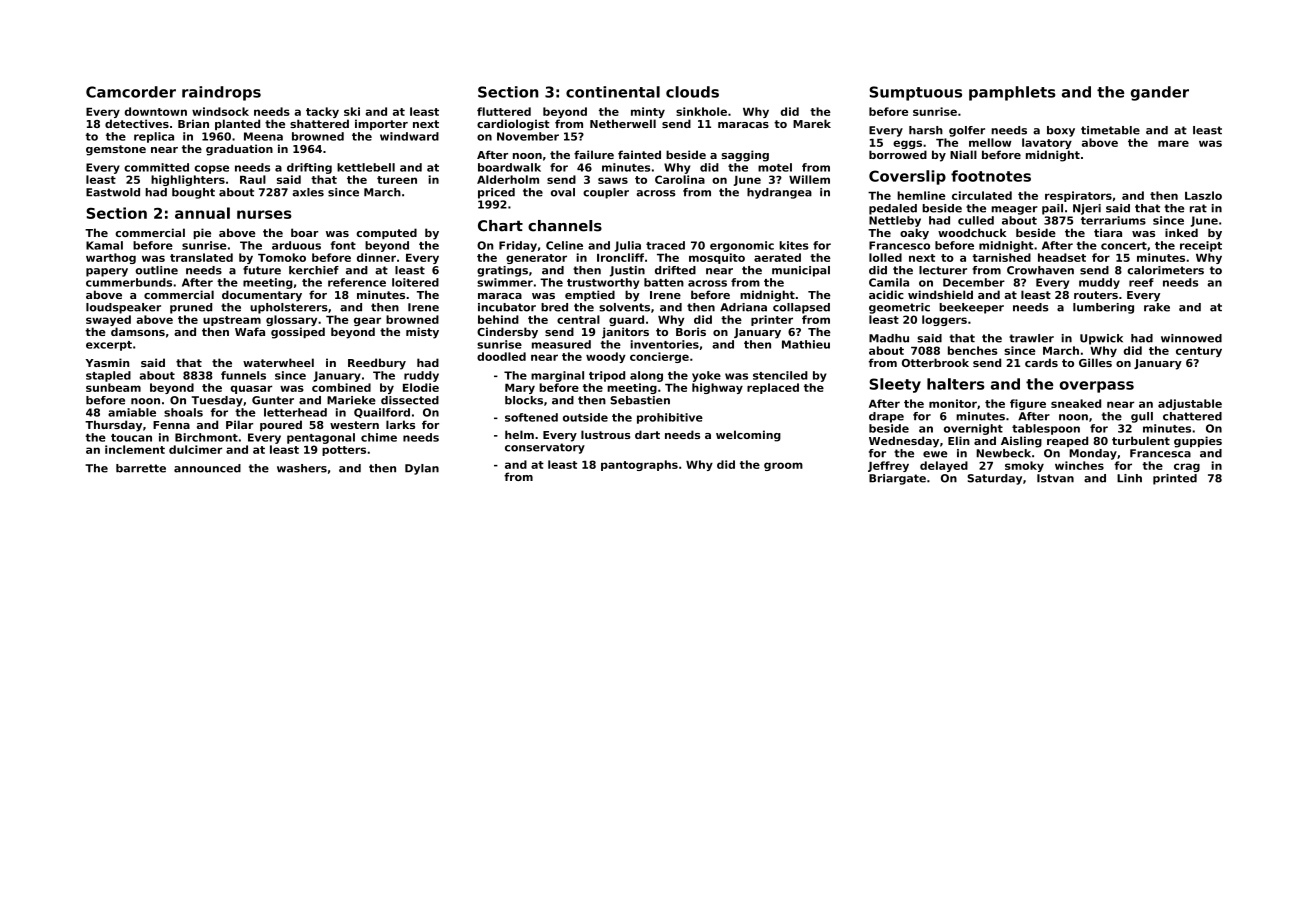 This screenshot has height=924, width=1308. What do you see at coordinates (1012, 93) in the screenshot?
I see `pamphlets` at bounding box center [1012, 93].
